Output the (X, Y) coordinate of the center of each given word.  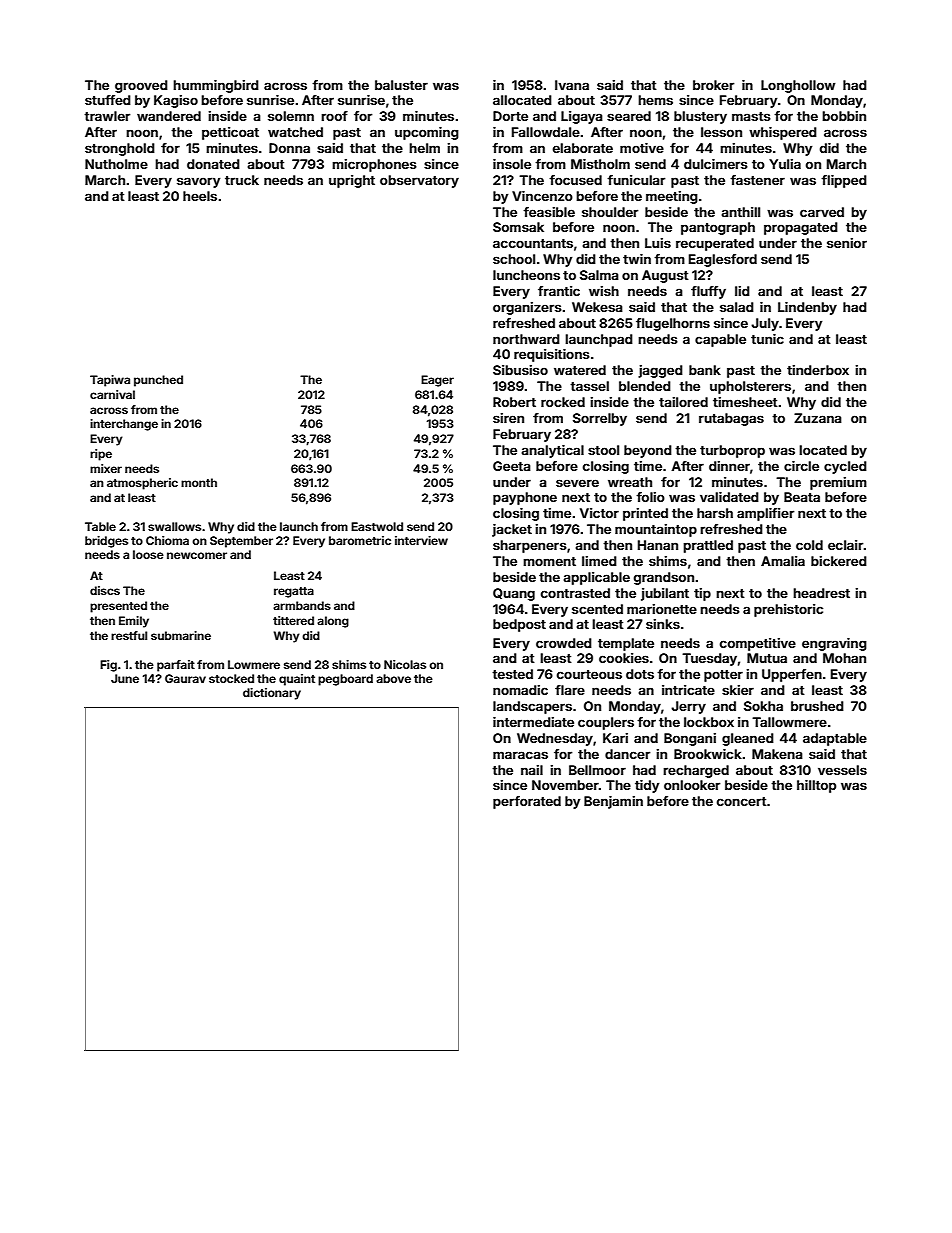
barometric (360, 540)
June (125, 678)
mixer (106, 468)
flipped (844, 181)
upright (352, 181)
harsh (715, 513)
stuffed (108, 100)
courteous (589, 674)
